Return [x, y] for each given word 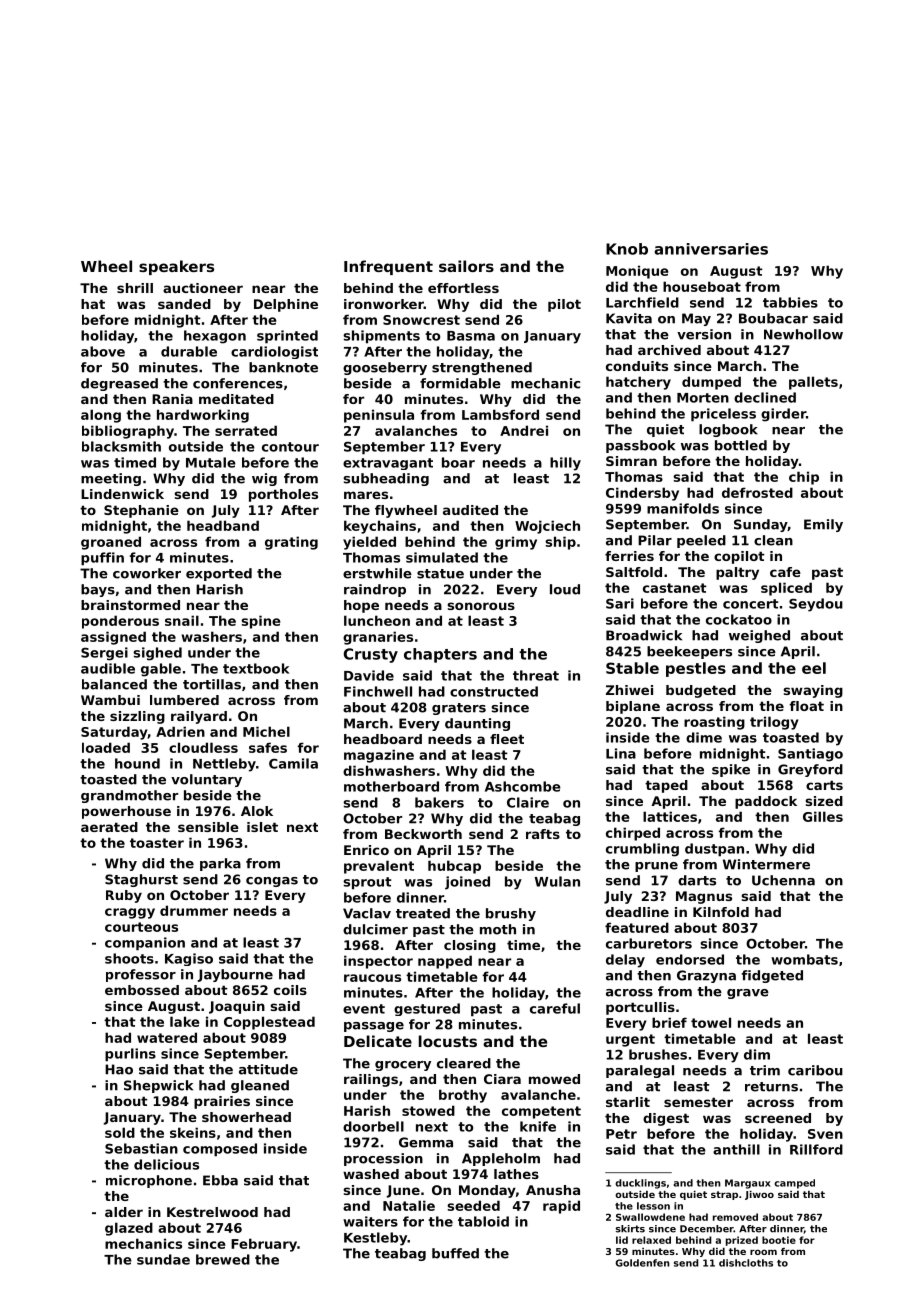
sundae [163, 1259]
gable [161, 670]
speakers [176, 267]
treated [423, 913]
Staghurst [141, 880]
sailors [466, 266]
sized [824, 801]
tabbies [790, 302]
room [763, 1252]
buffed [455, 1253]
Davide [369, 675]
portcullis [640, 1008]
